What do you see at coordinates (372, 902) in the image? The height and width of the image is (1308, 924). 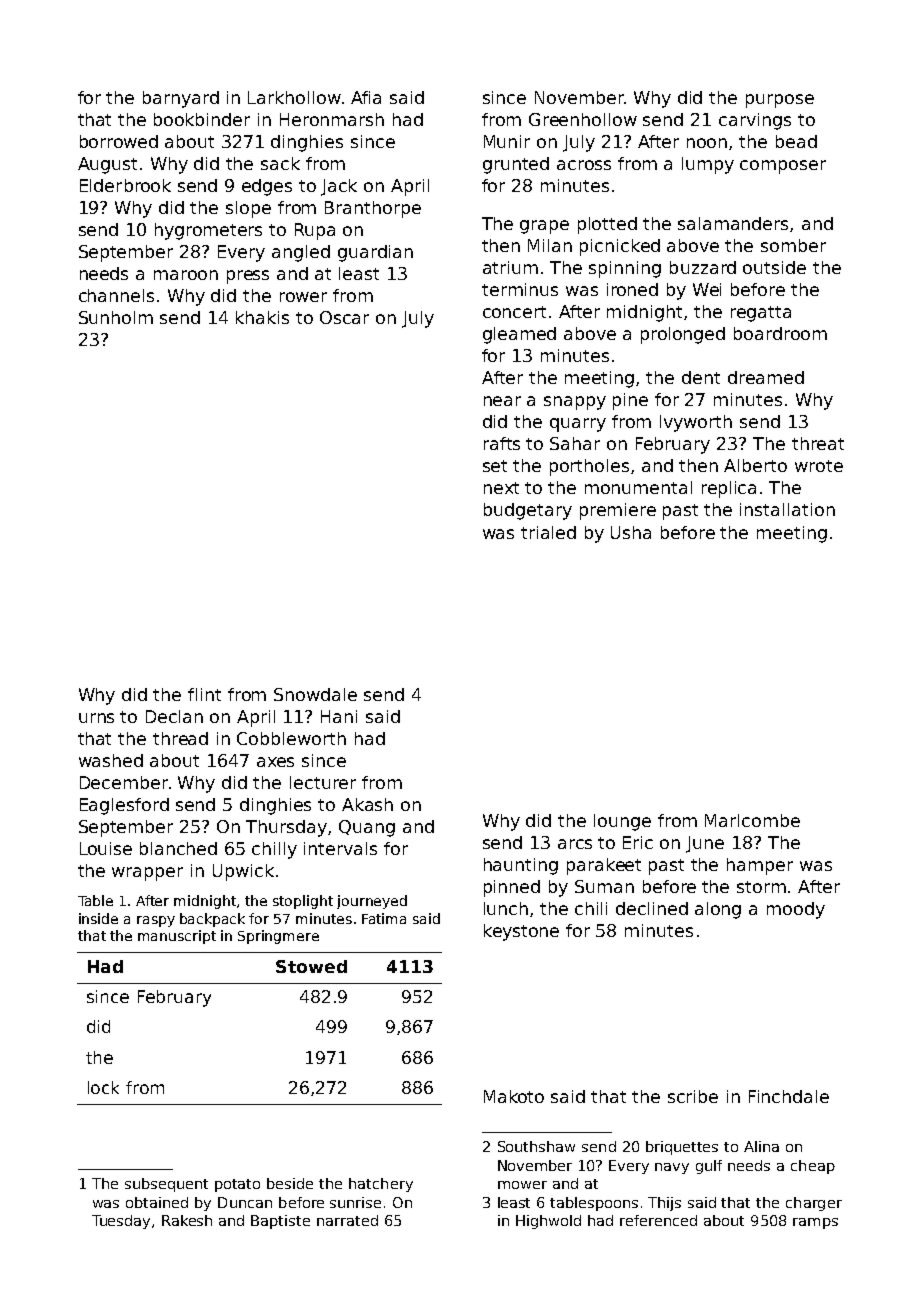 I see `journeyed` at bounding box center [372, 902].
